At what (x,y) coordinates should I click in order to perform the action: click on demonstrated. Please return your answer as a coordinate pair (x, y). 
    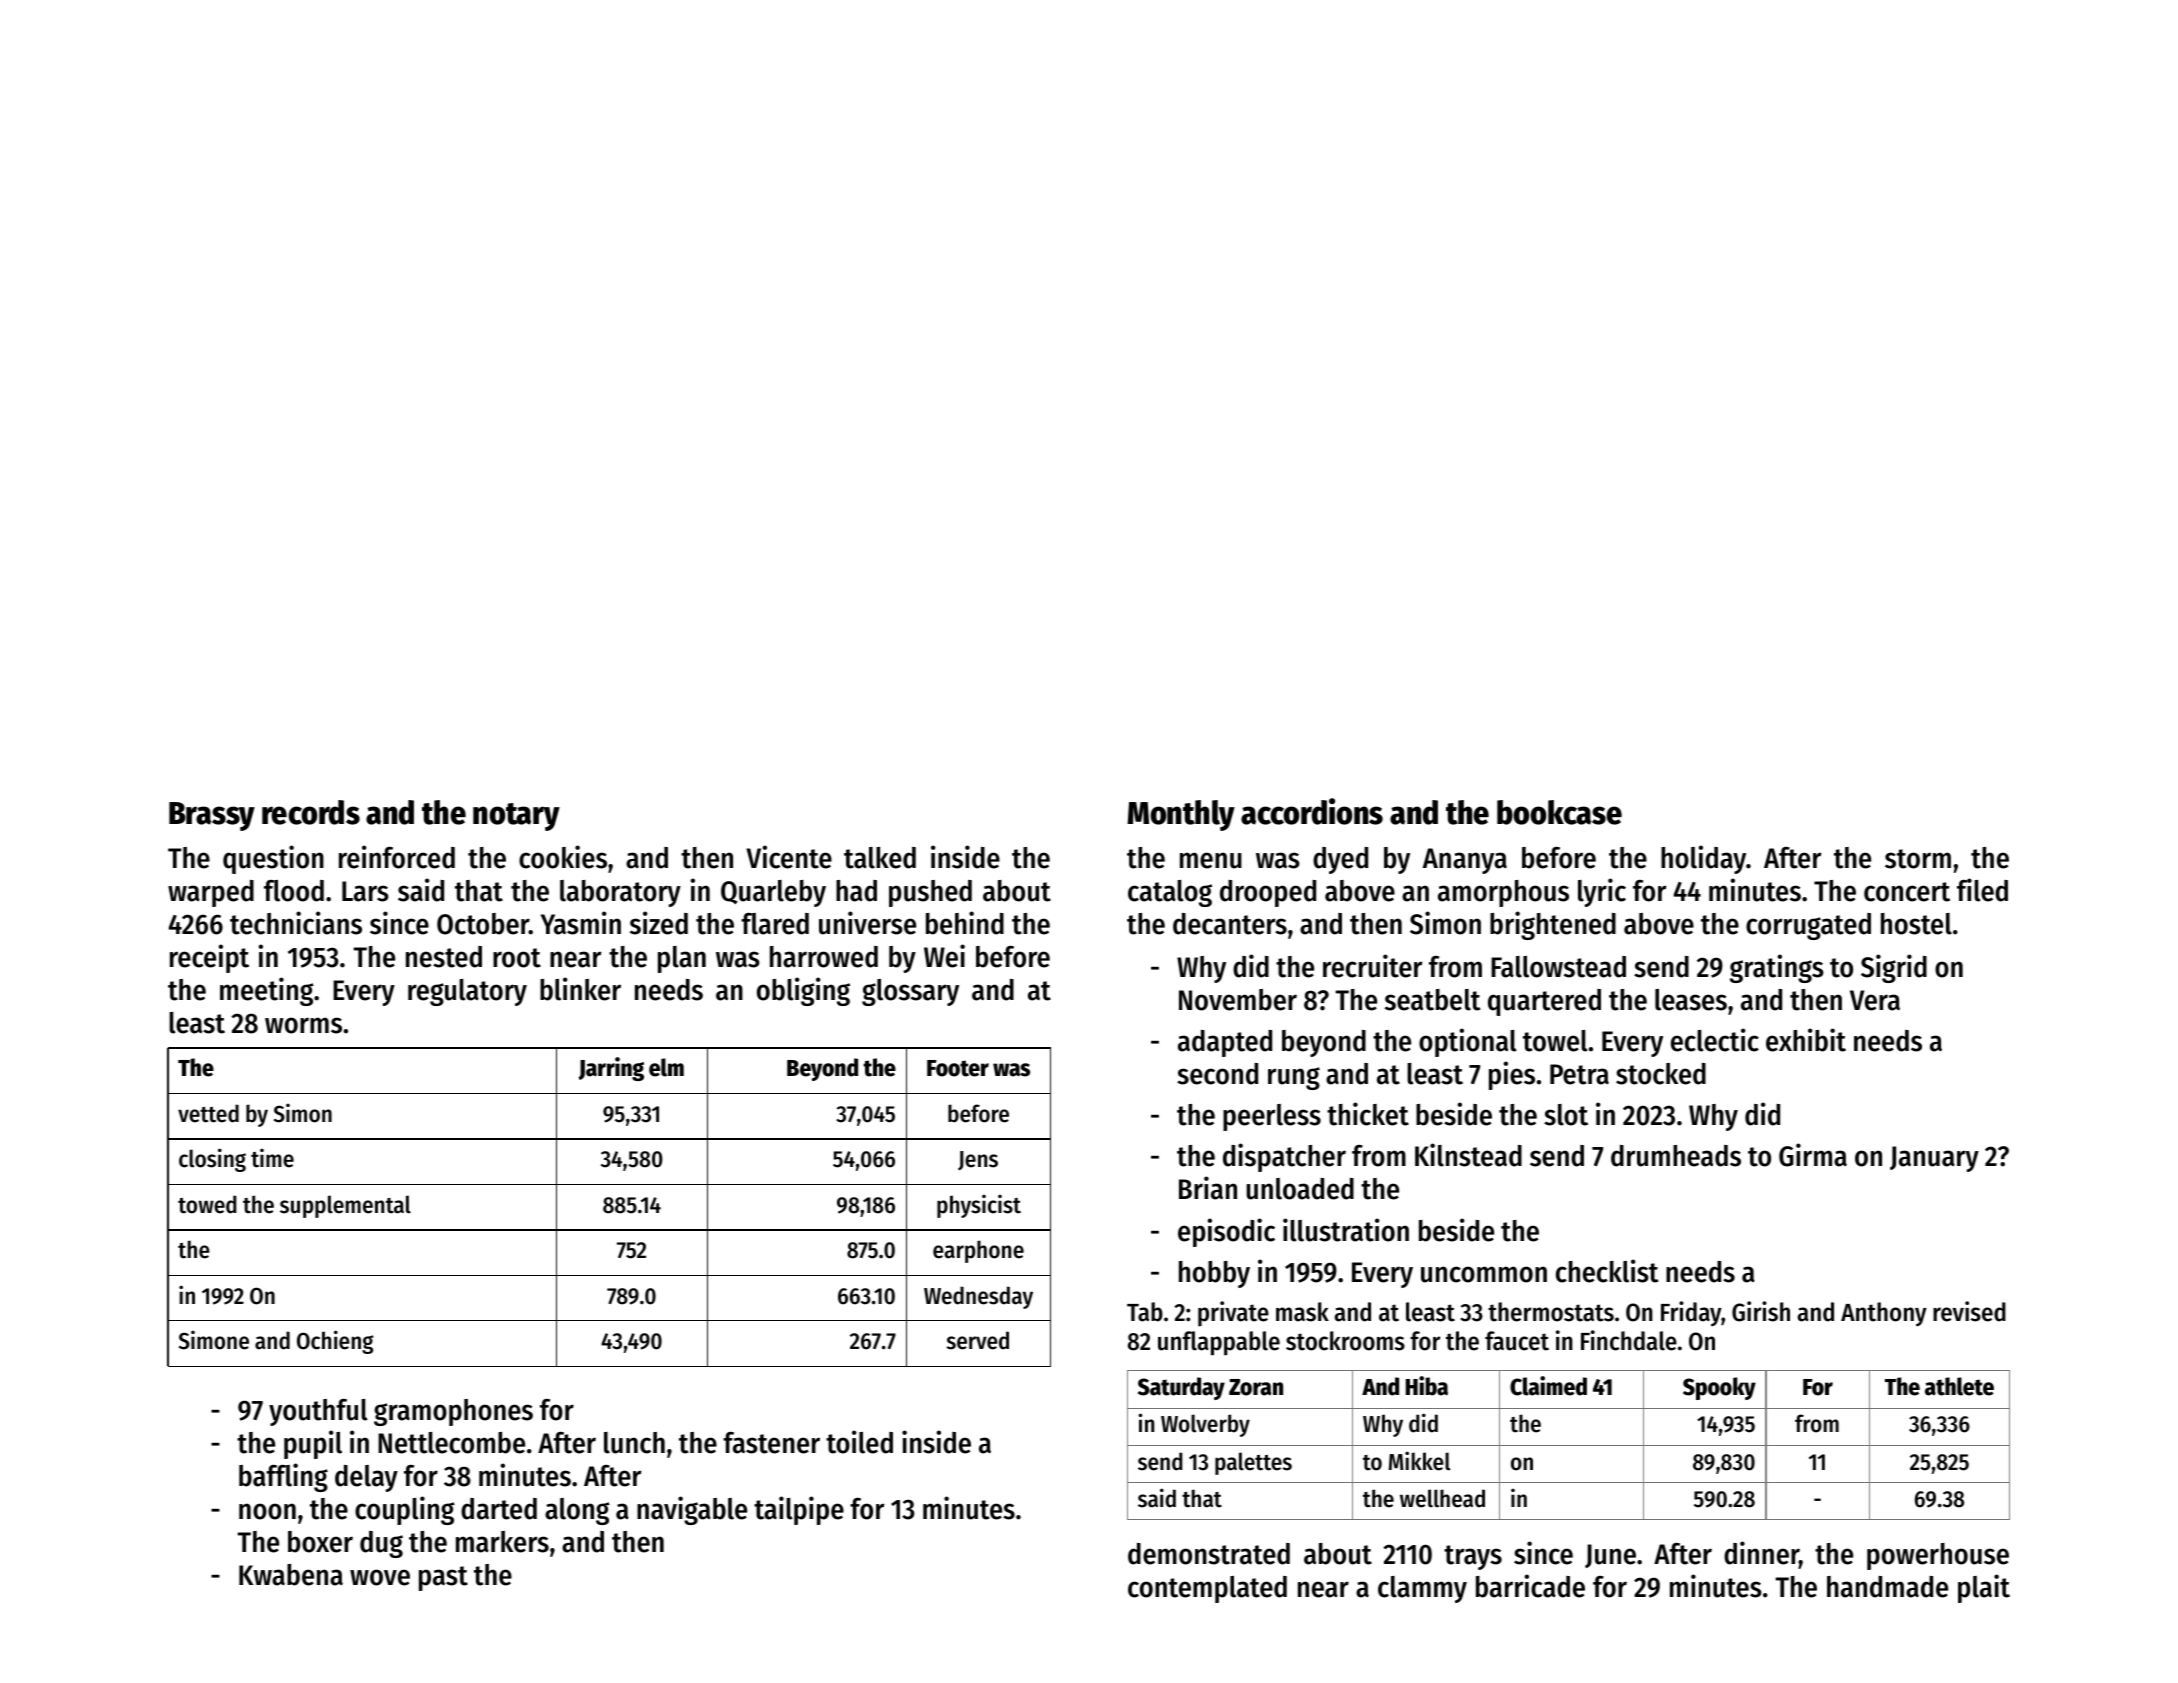
    Looking at the image, I should click on (1209, 1554).
